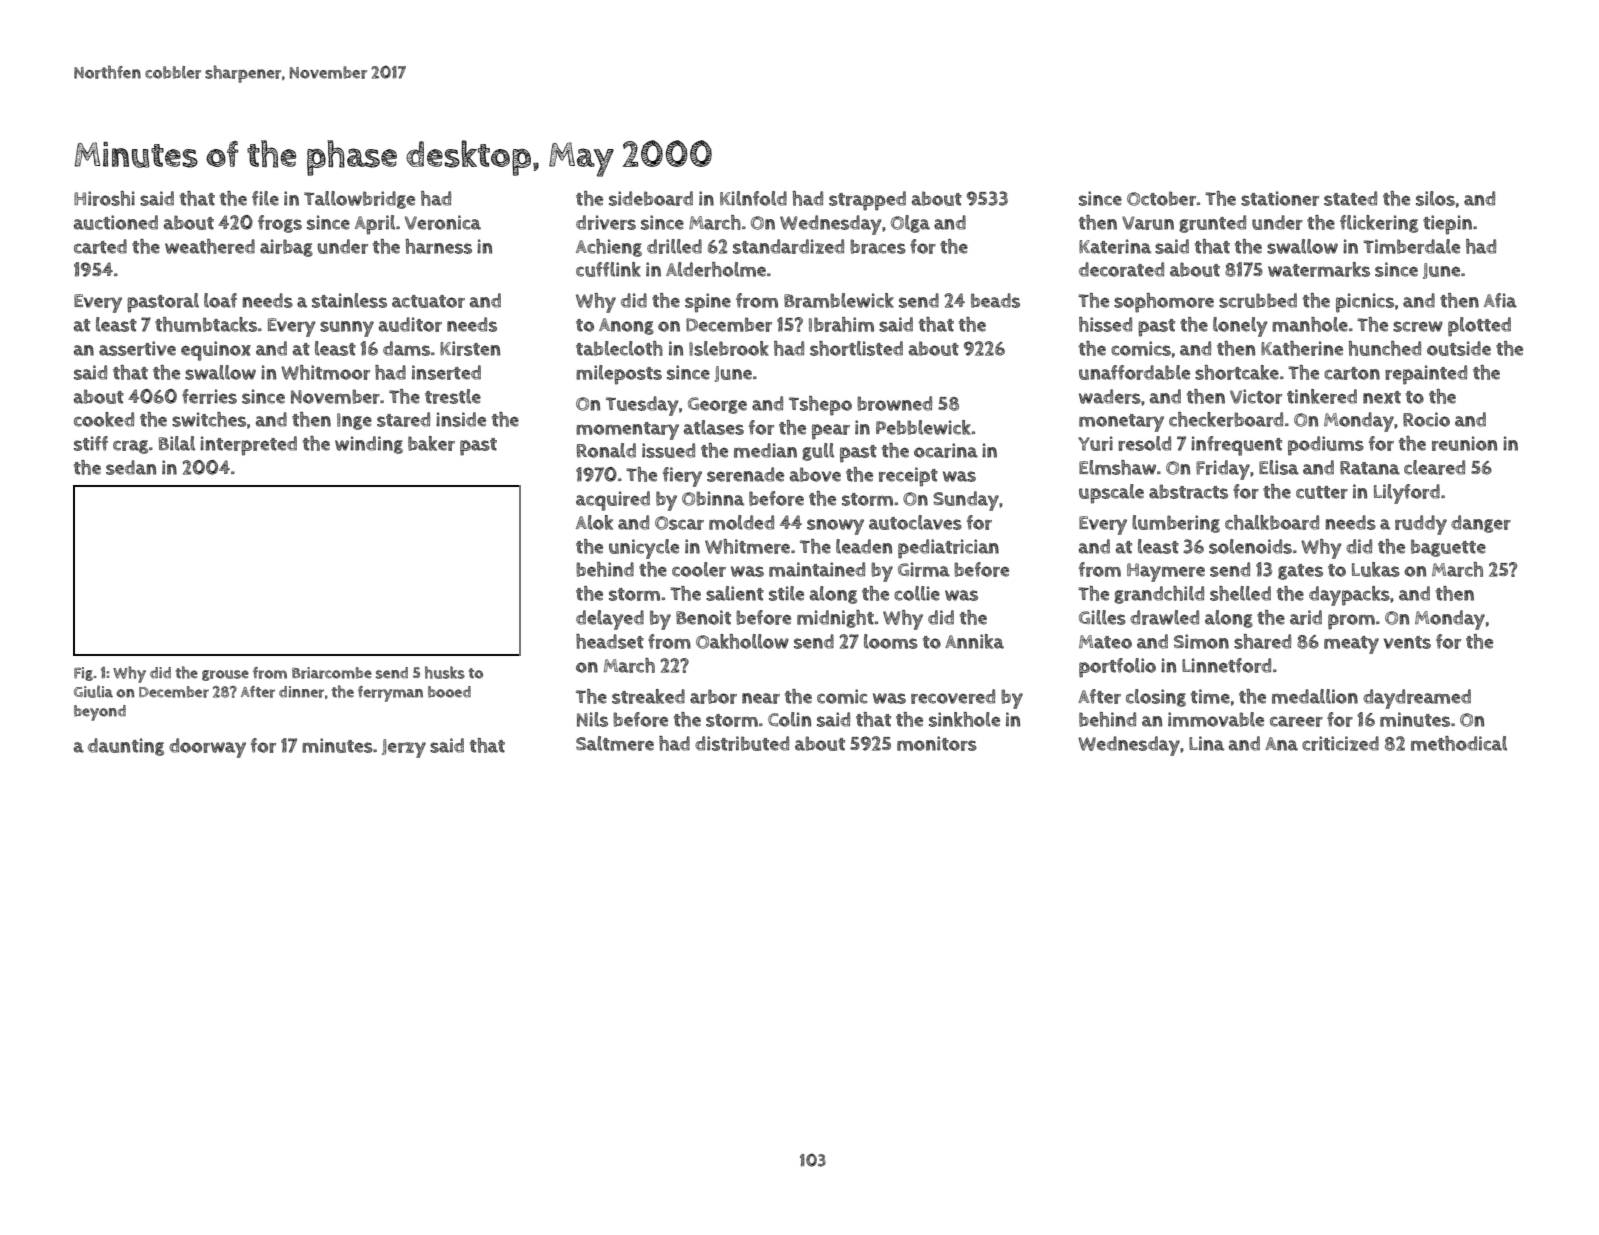 The image size is (1599, 1235). What do you see at coordinates (953, 696) in the image?
I see `recovered` at bounding box center [953, 696].
